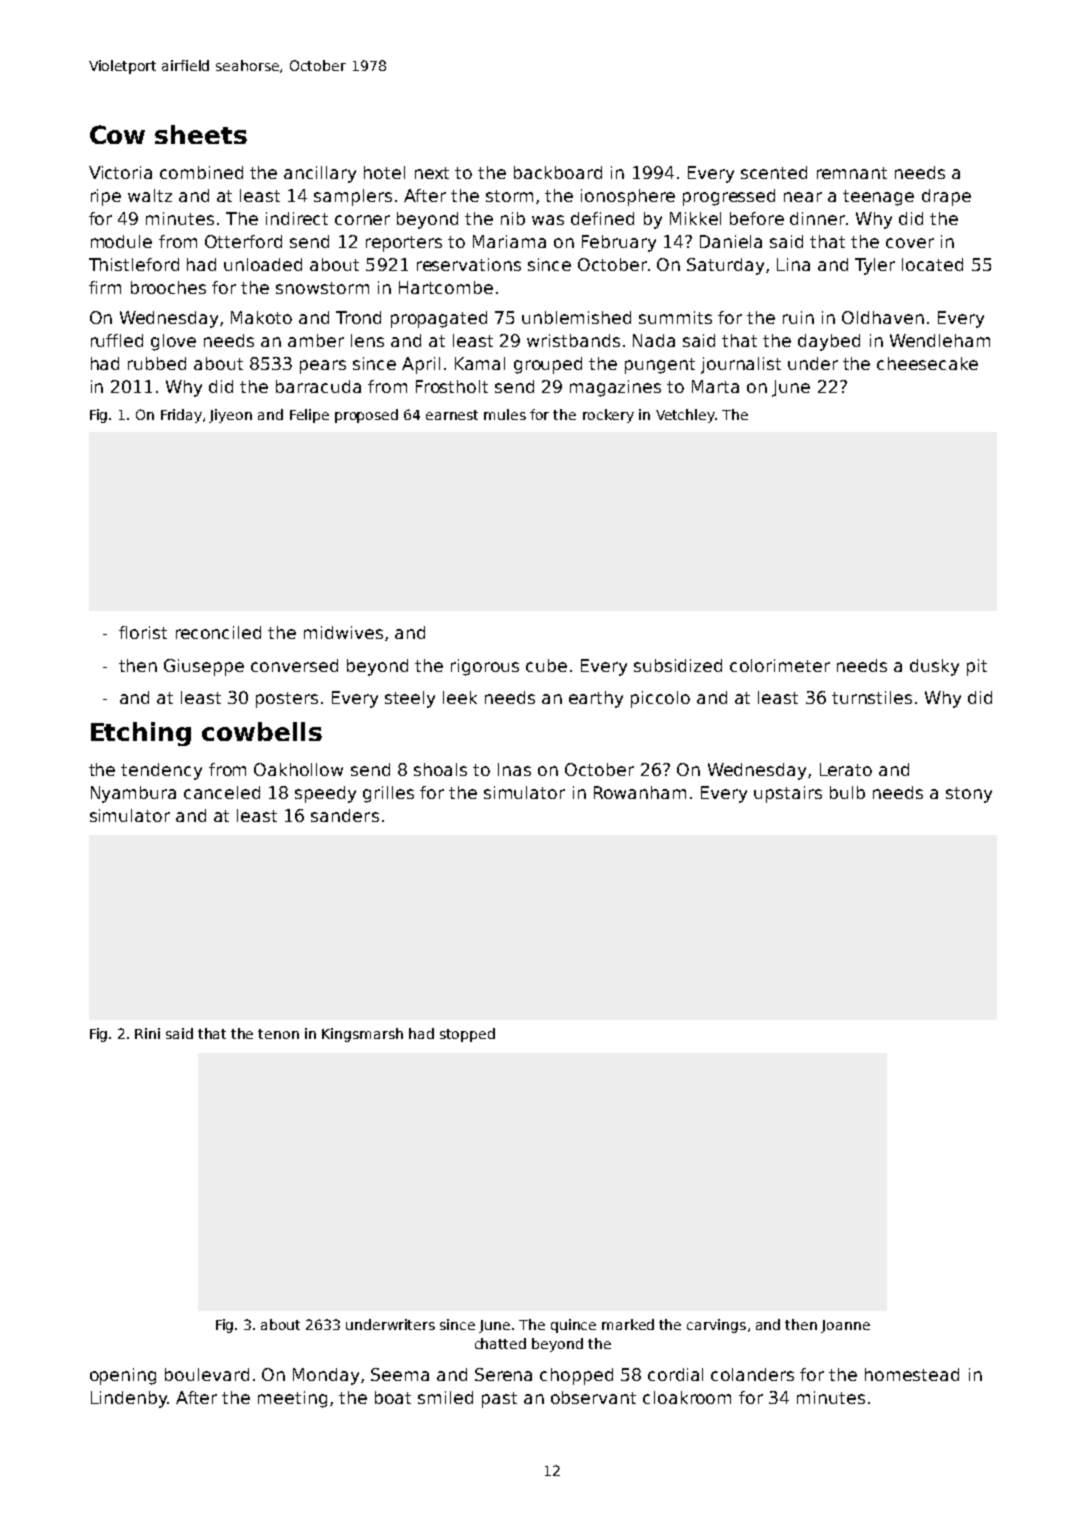 Image resolution: width=1085 pixels, height=1535 pixels. Describe the element at coordinates (343, 632) in the page. I see `midwives` at that location.
